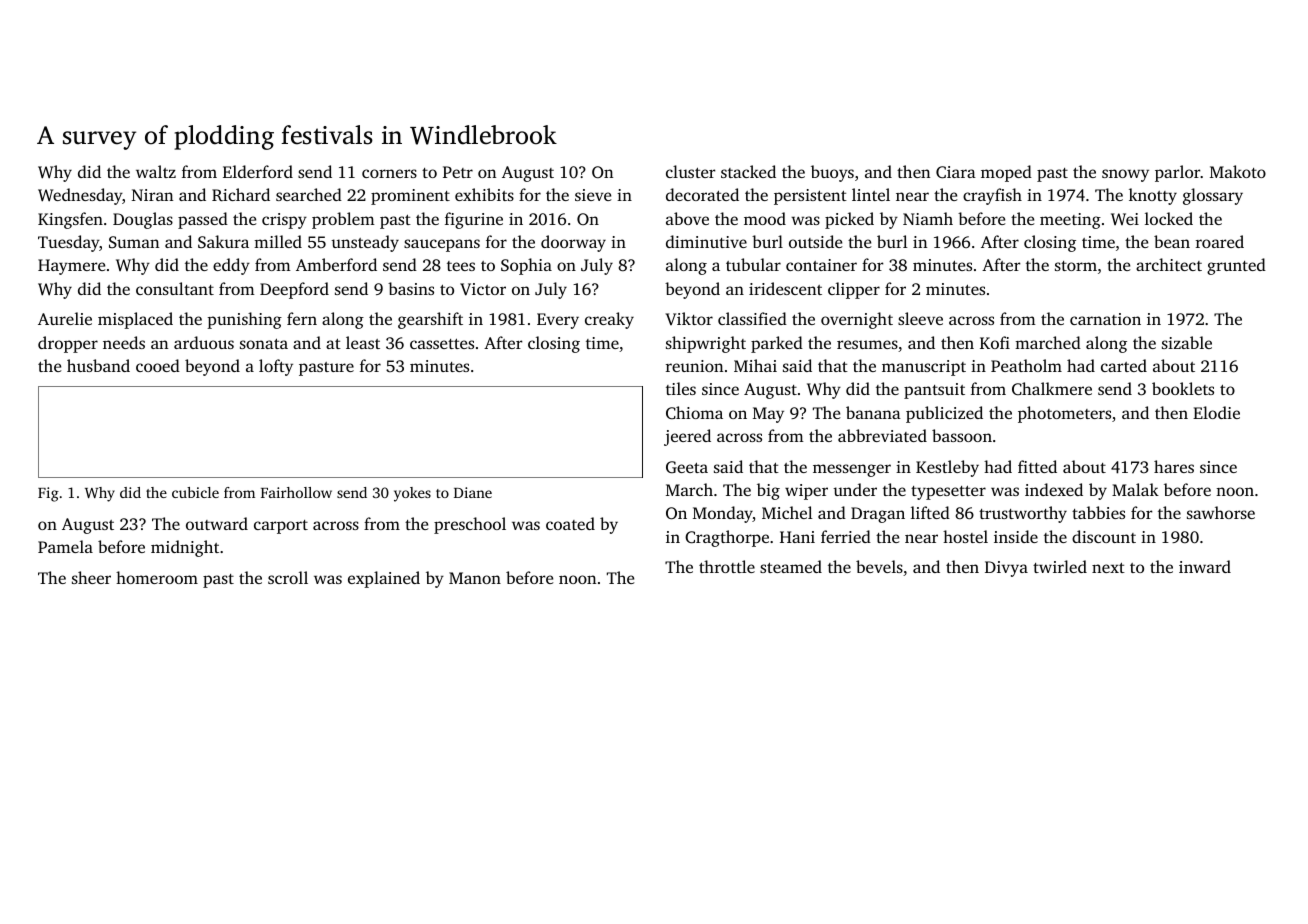  What do you see at coordinates (98, 365) in the document?
I see `husband` at bounding box center [98, 365].
